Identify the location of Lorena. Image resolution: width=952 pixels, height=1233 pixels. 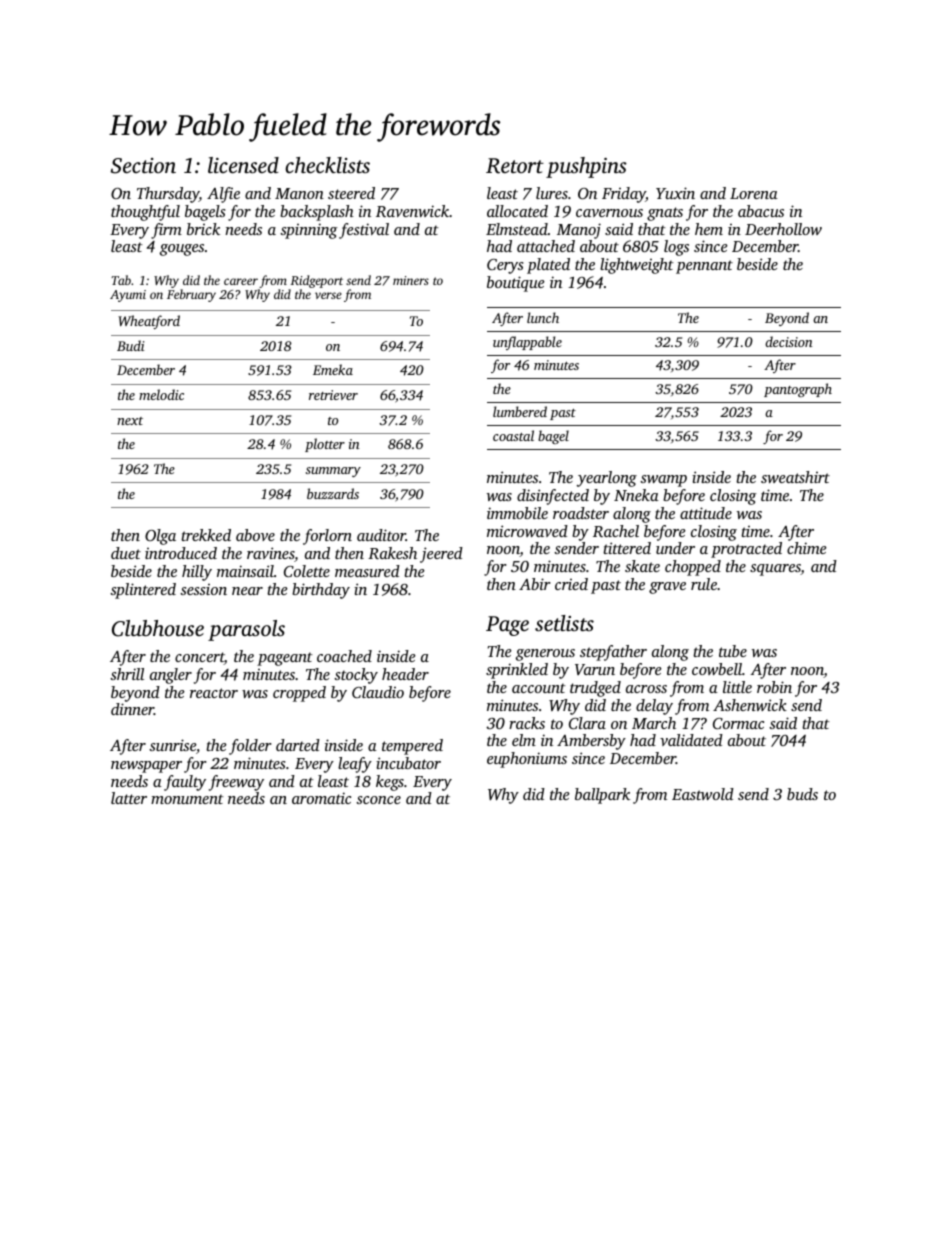
(754, 193).
